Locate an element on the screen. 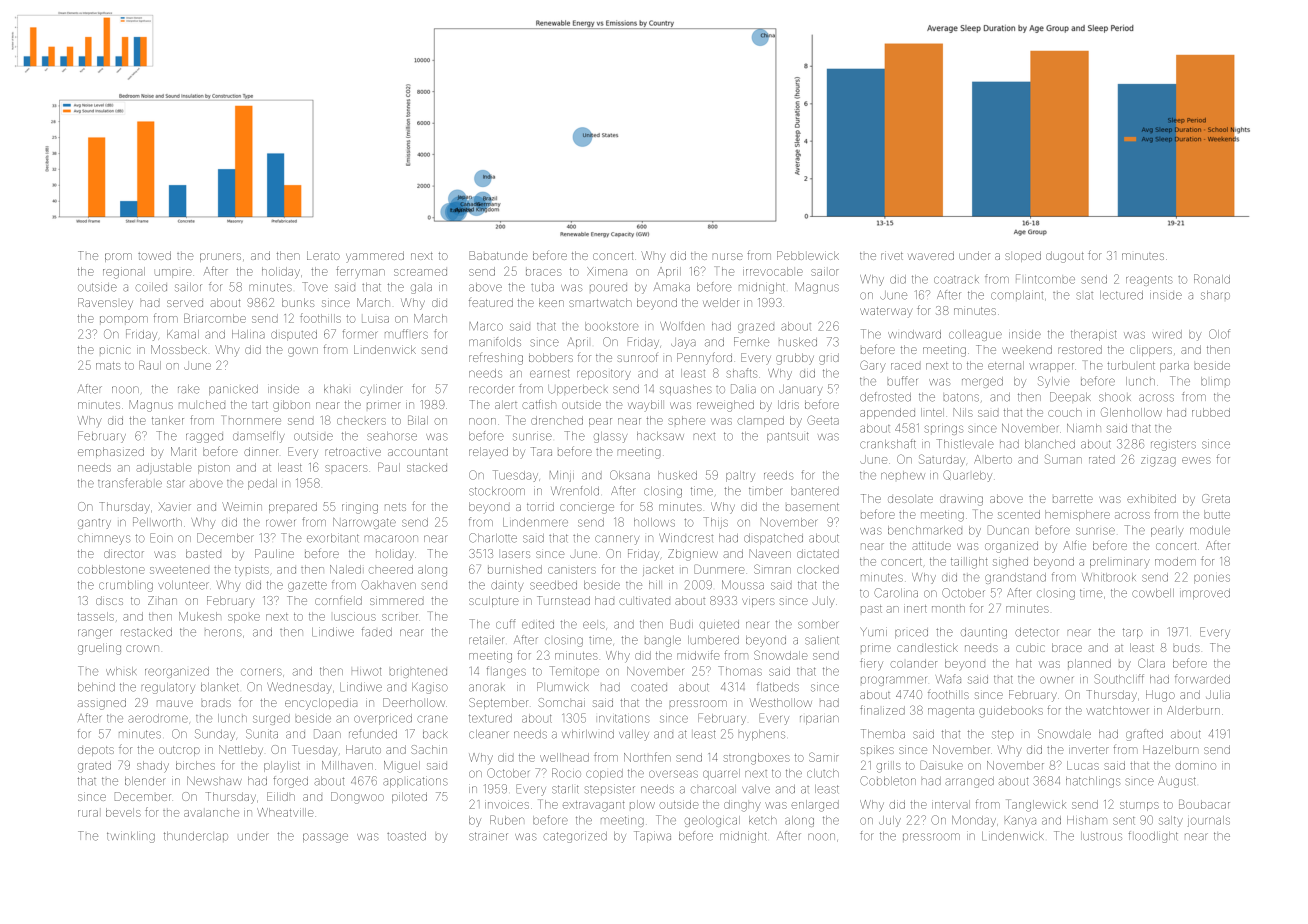  eels is located at coordinates (594, 625).
